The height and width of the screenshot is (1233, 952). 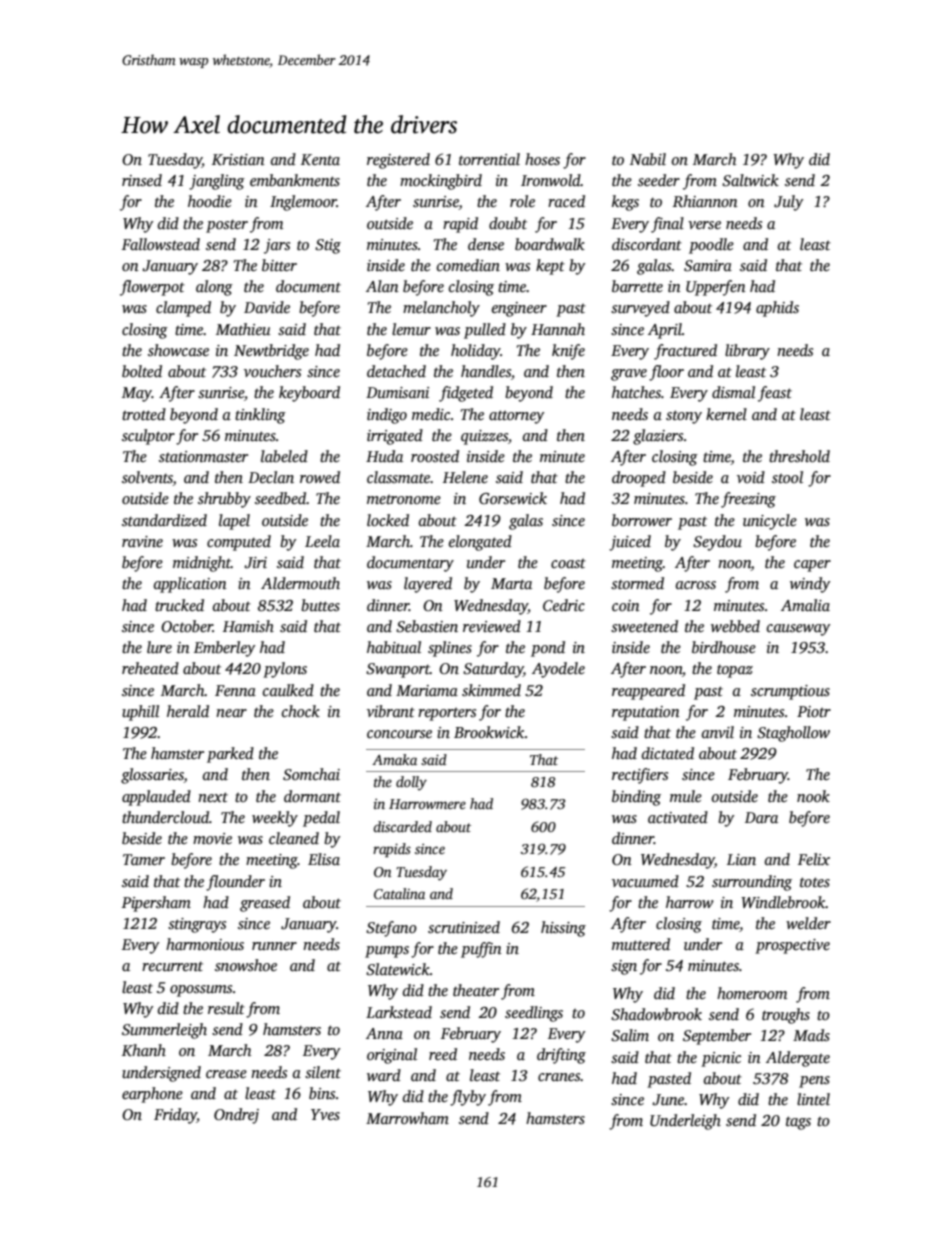 I want to click on rectifiers, so click(x=640, y=776).
